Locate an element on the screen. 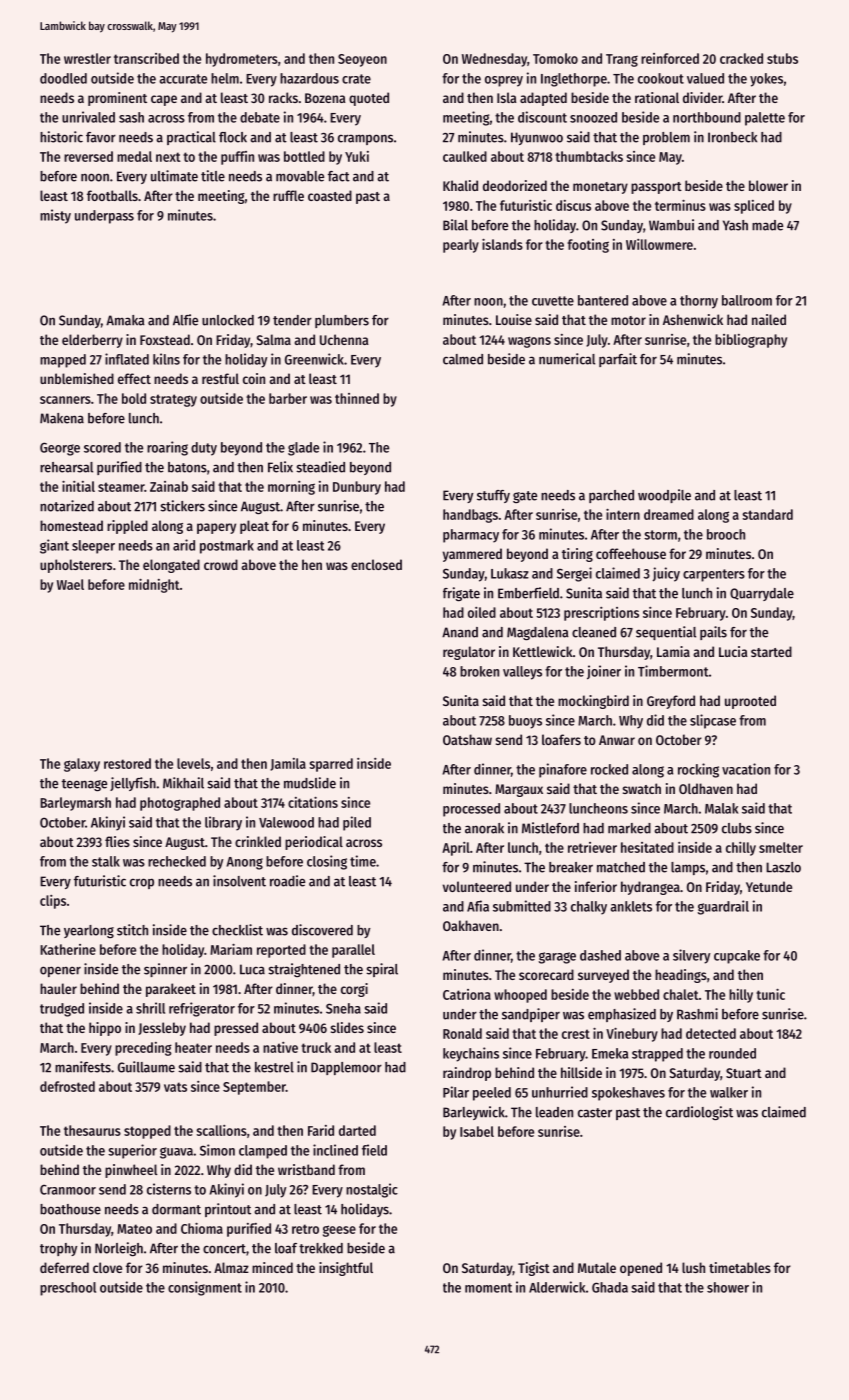 This screenshot has height=1400, width=849. blower is located at coordinates (768, 185).
